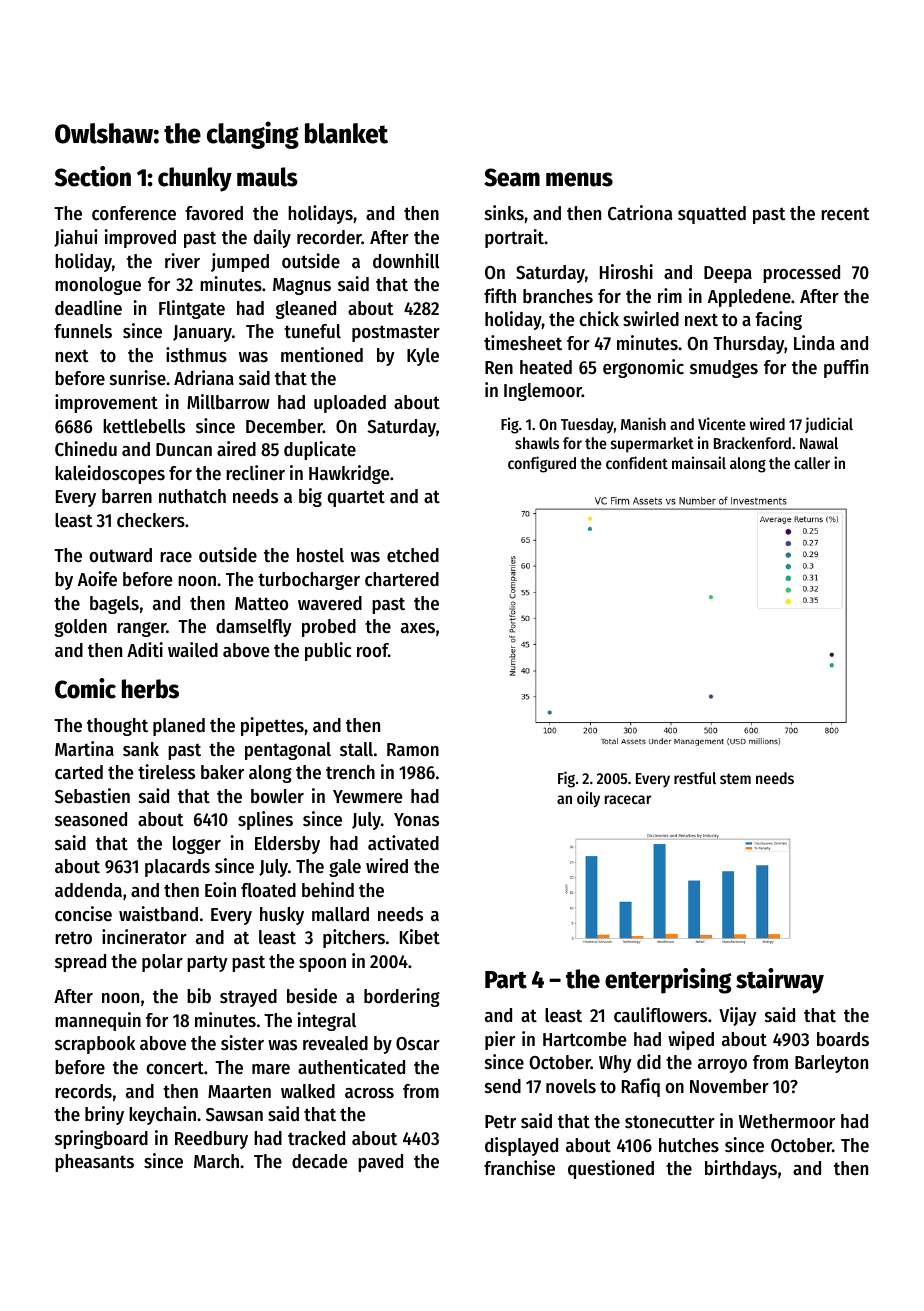  What do you see at coordinates (93, 176) in the page?
I see `Section` at bounding box center [93, 176].
